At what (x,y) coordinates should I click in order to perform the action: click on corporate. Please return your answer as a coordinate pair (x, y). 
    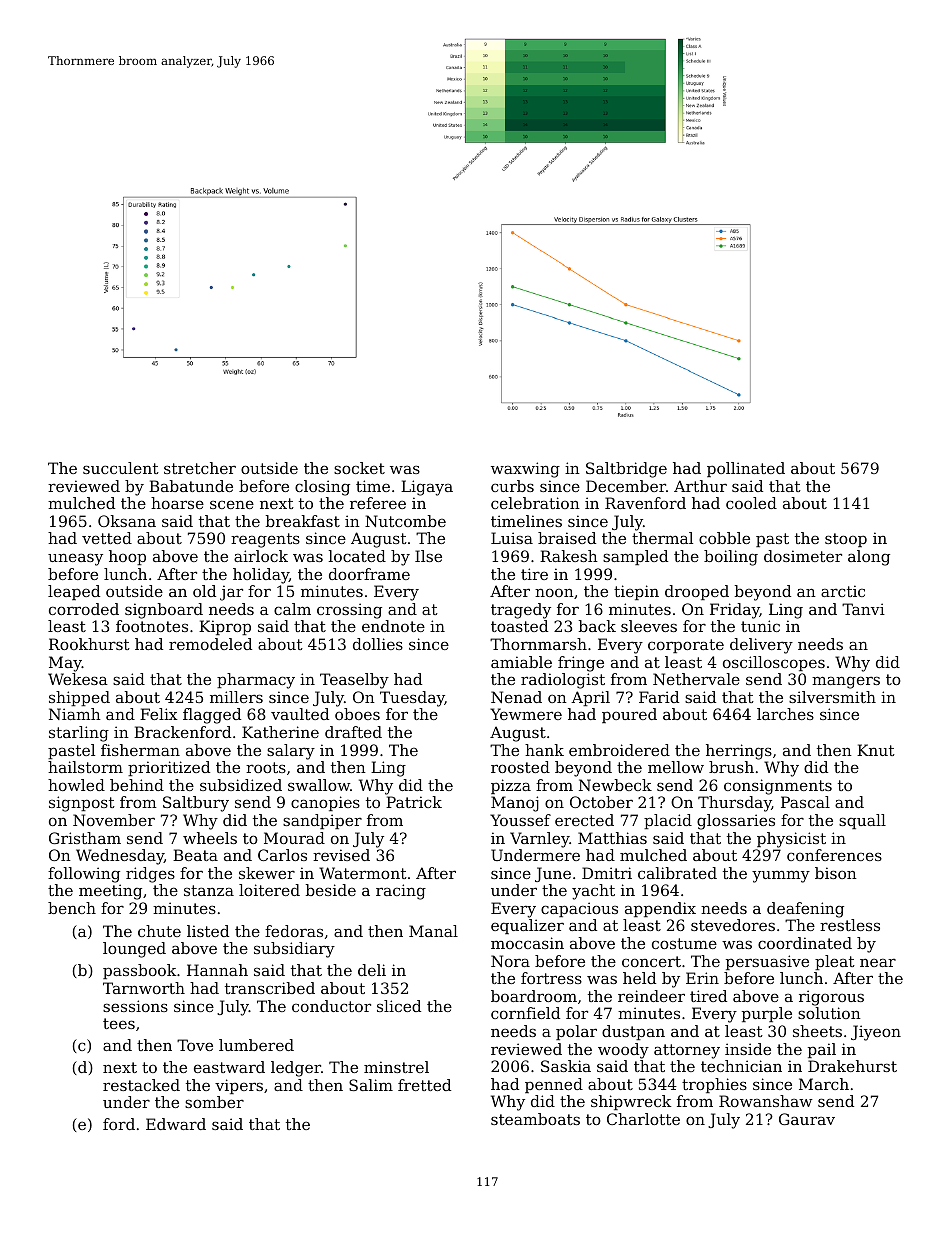
    Looking at the image, I should click on (686, 646).
